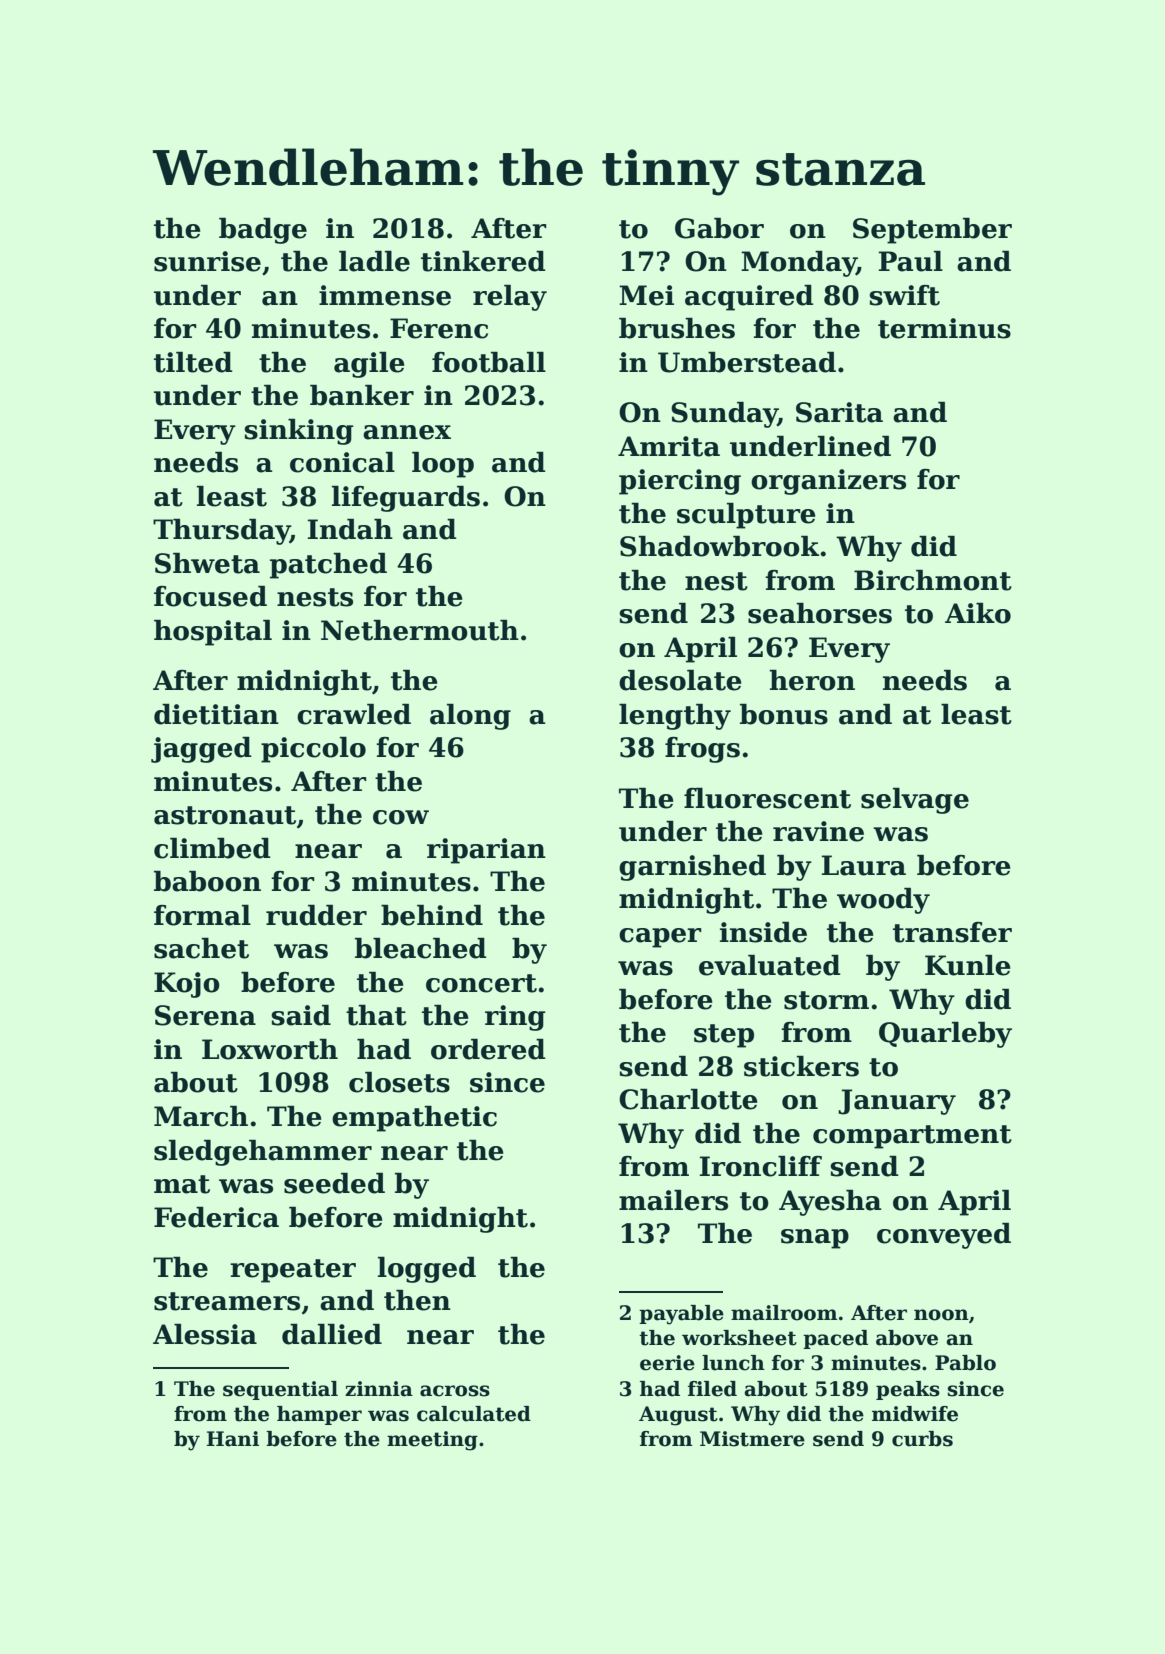 The height and width of the document is (1654, 1165). Describe the element at coordinates (978, 613) in the document. I see `Aiko` at that location.
